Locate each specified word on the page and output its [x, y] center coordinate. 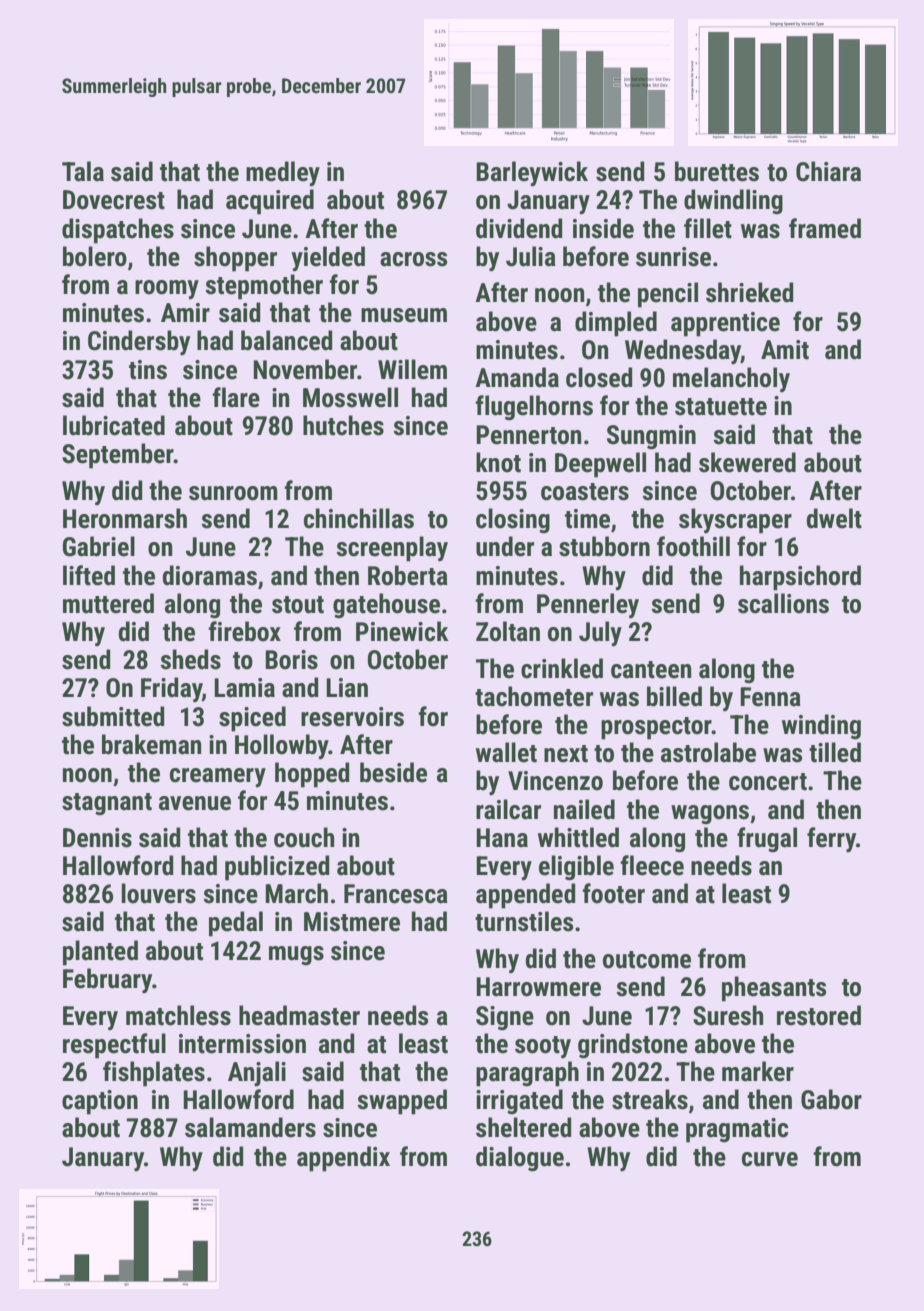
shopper [235, 259]
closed [599, 377]
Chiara [828, 171]
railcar [508, 809]
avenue [195, 803]
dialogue [520, 1159]
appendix [343, 1159]
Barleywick [532, 174]
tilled [835, 752]
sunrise [673, 257]
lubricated [114, 425]
